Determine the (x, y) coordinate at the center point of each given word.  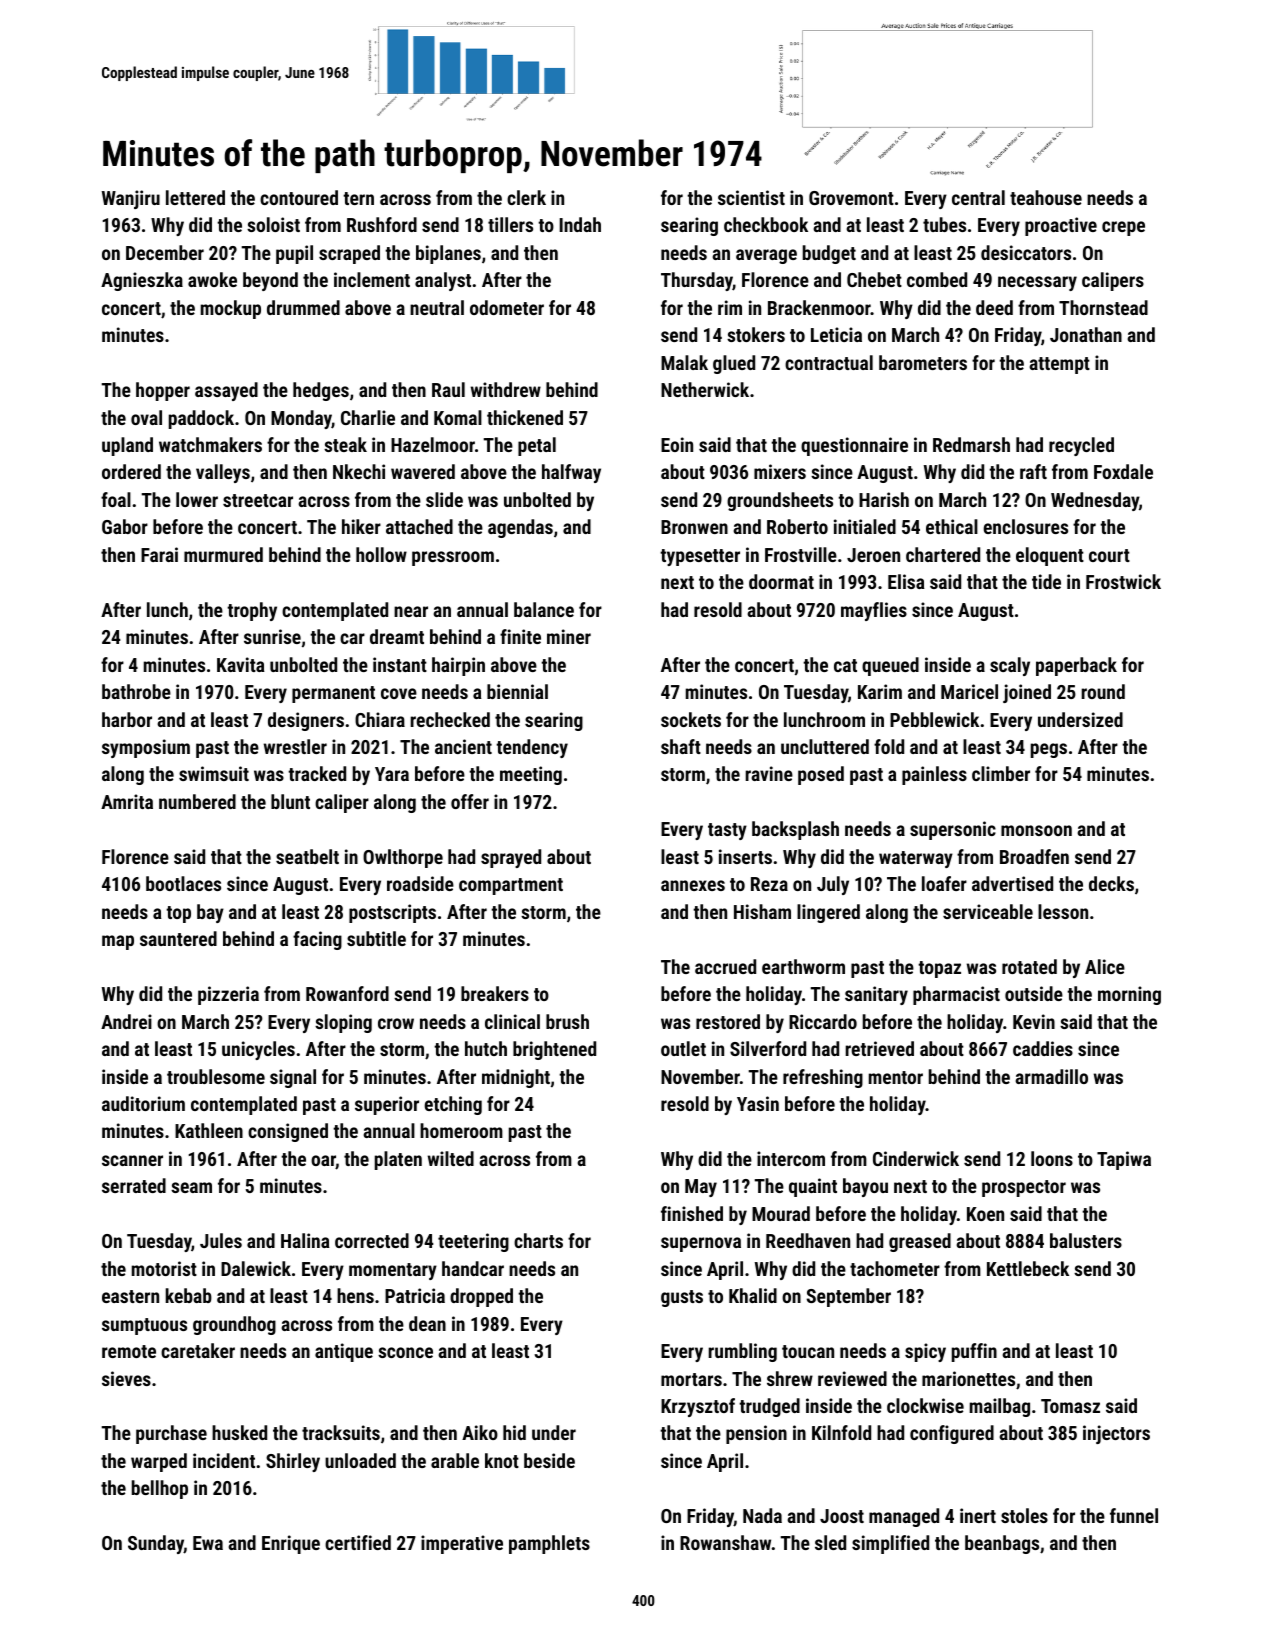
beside (549, 1460)
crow (396, 1023)
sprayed (511, 858)
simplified (890, 1544)
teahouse (1046, 197)
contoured (299, 197)
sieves (126, 1378)
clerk (526, 197)
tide (1046, 581)
